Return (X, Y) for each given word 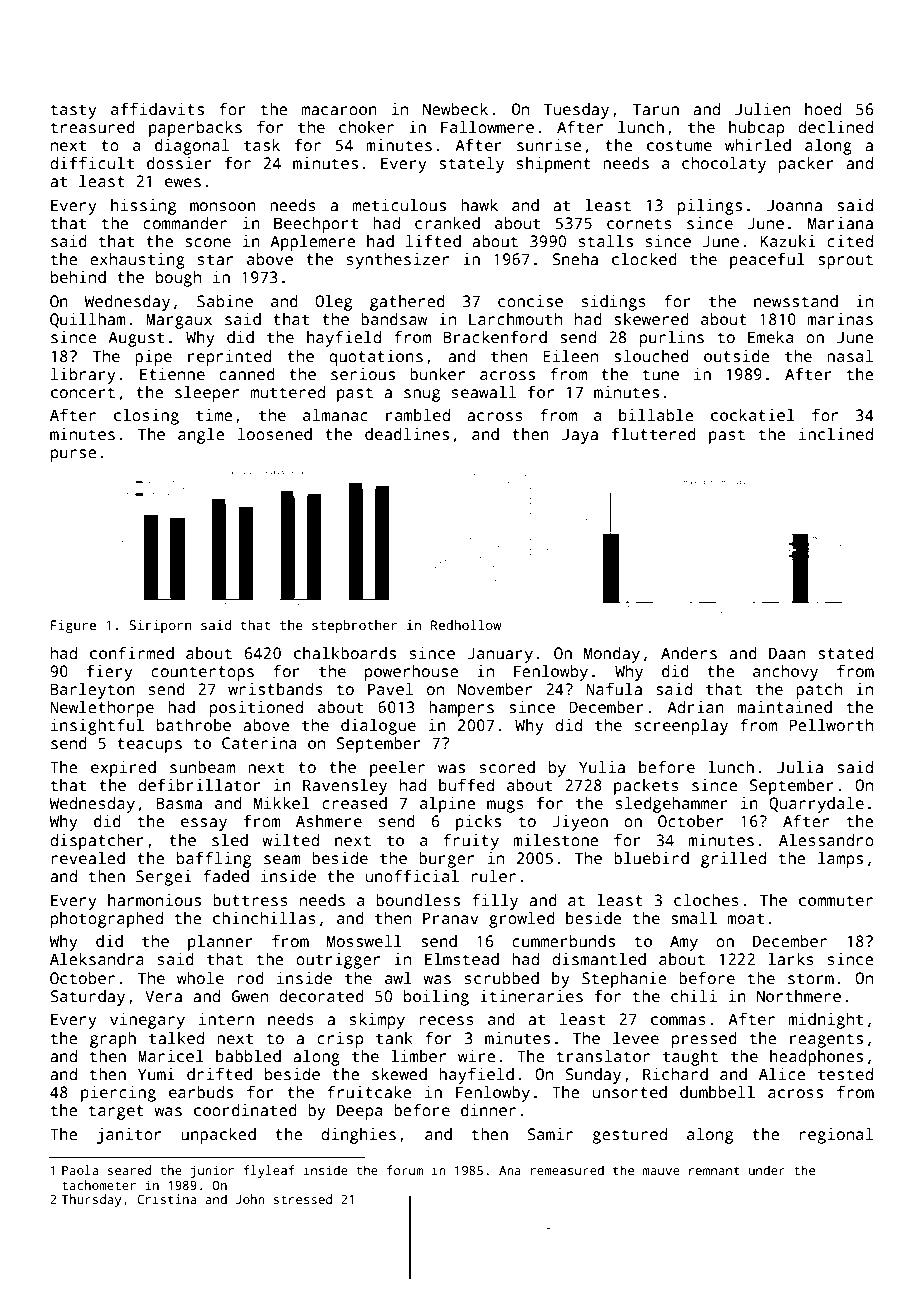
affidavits (157, 109)
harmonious (154, 900)
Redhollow (466, 625)
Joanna (794, 205)
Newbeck (455, 109)
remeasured (567, 1170)
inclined (836, 434)
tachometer (99, 1185)
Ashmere (329, 821)
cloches (706, 900)
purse (74, 455)
